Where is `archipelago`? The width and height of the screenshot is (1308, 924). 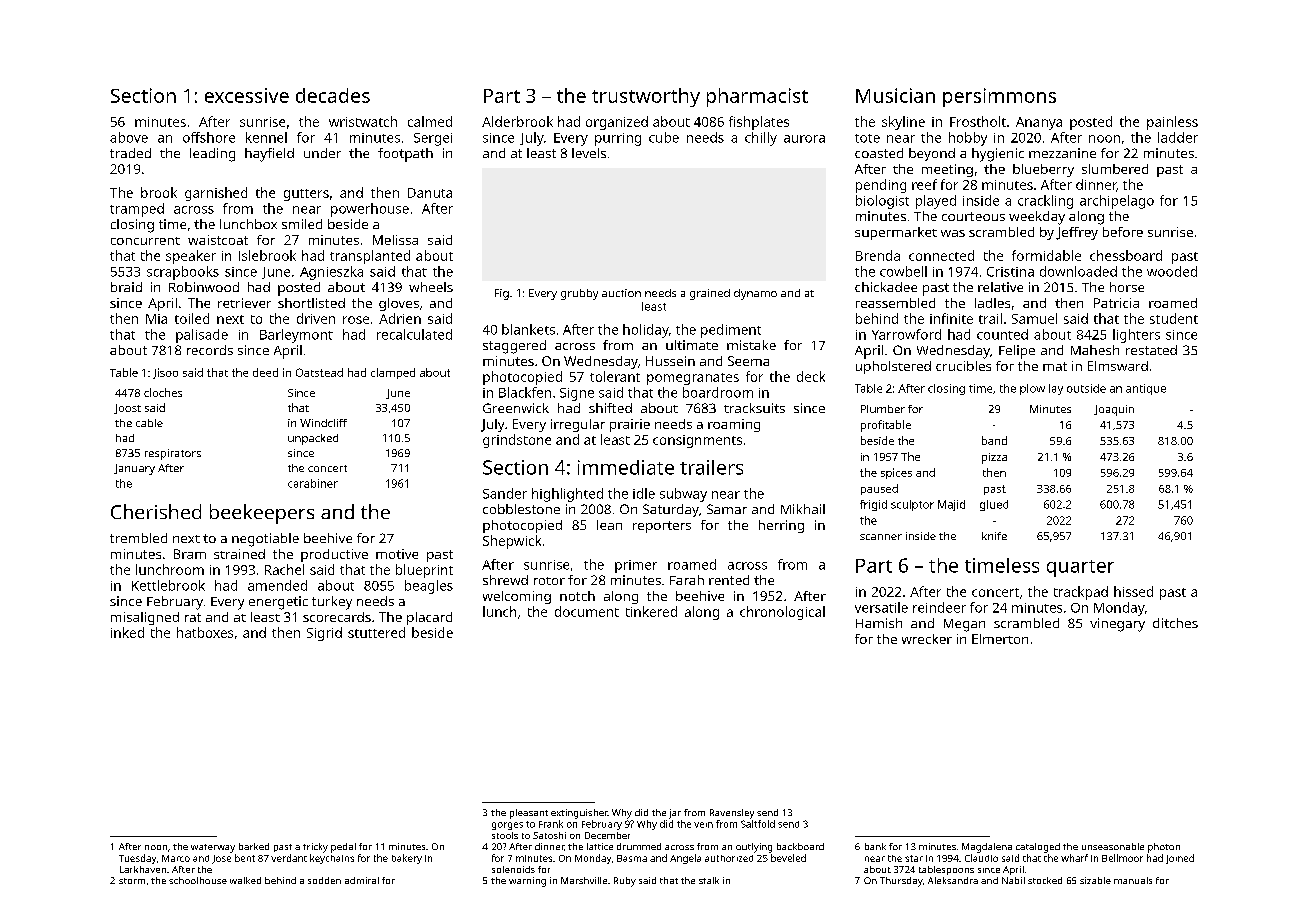 archipelago is located at coordinates (1117, 202).
